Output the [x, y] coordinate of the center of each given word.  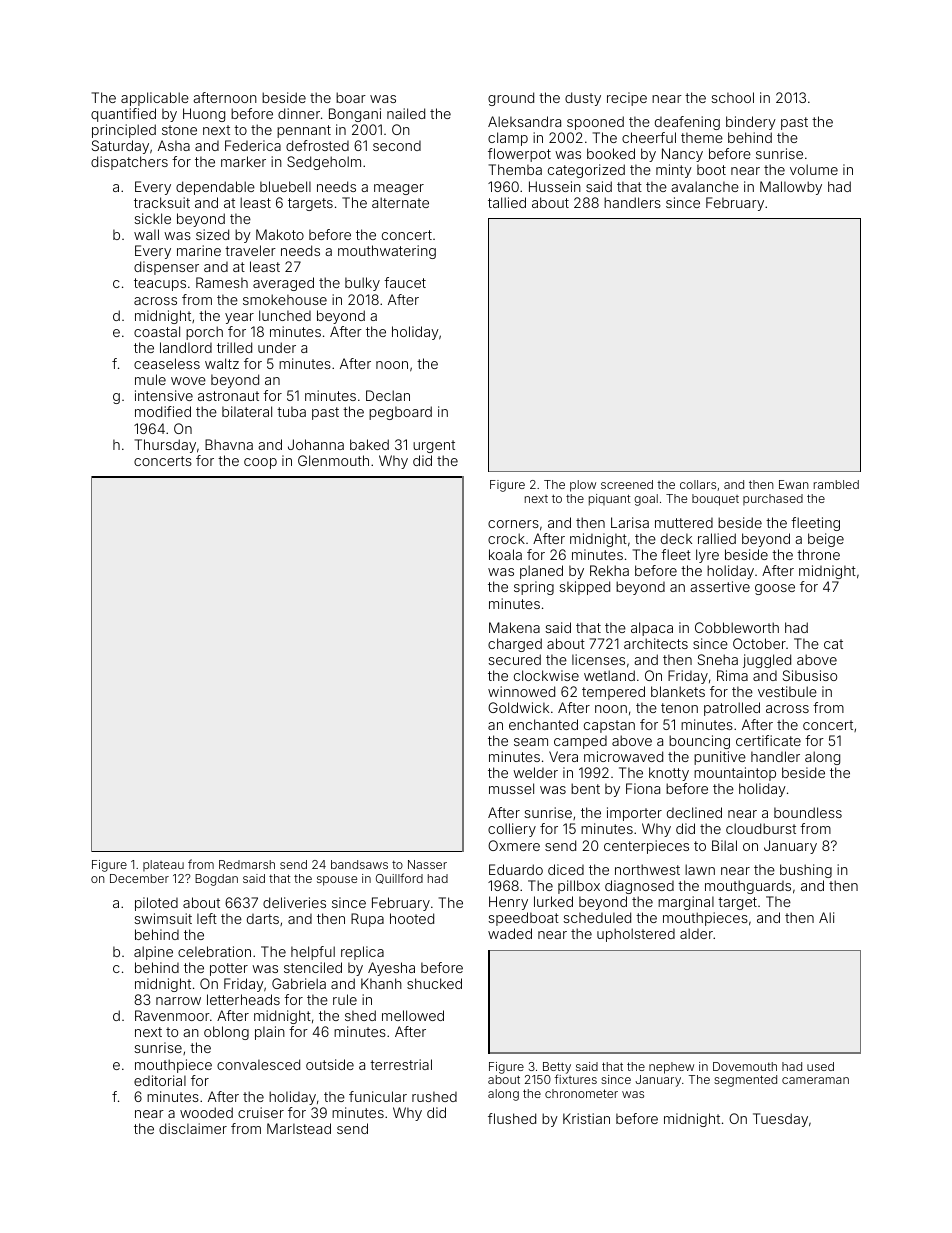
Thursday [165, 446]
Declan [388, 395]
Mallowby [791, 188]
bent [585, 788]
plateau [163, 866]
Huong [204, 115]
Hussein [555, 186]
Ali [826, 917]
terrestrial [401, 1064]
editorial [160, 1080]
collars [698, 484]
